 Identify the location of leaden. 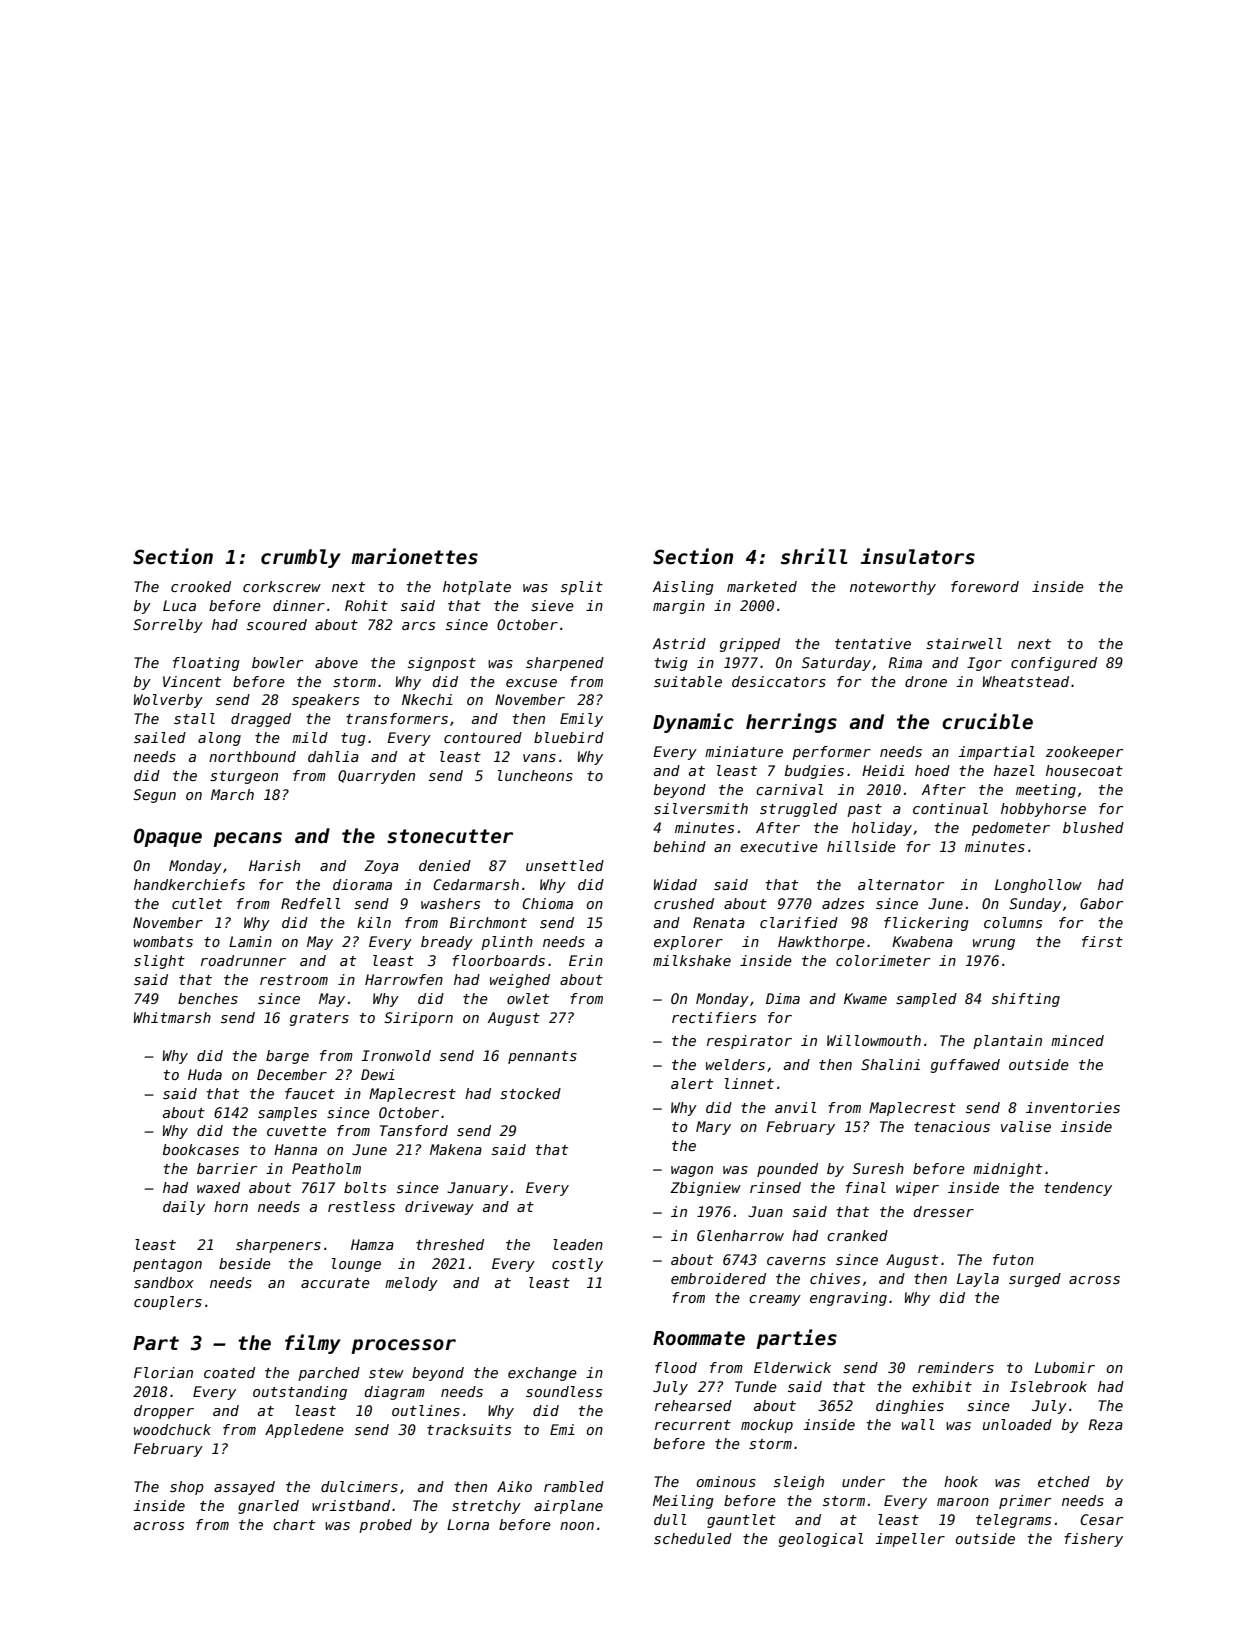
(578, 1244).
